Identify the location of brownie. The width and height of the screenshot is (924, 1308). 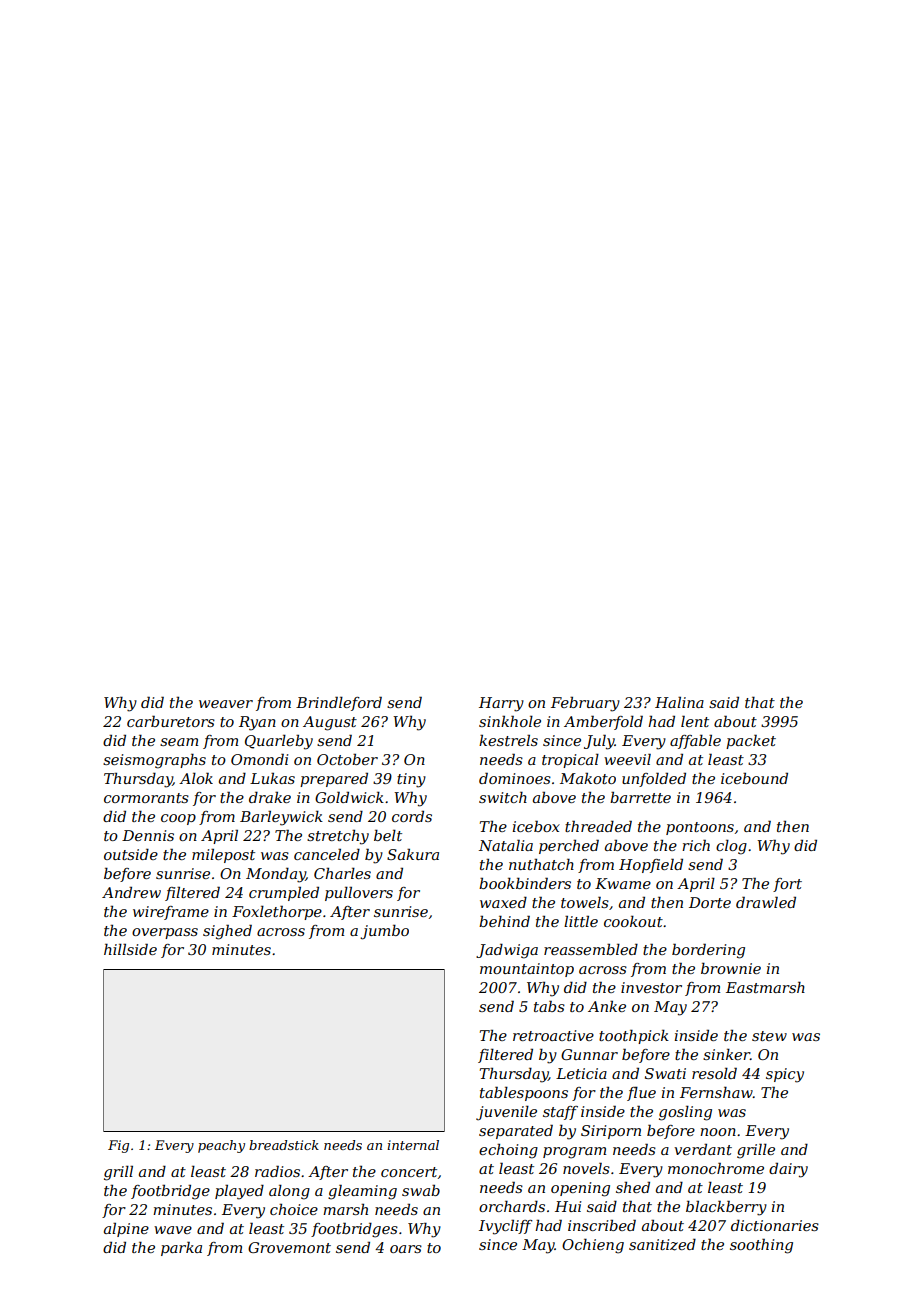
(731, 968).
